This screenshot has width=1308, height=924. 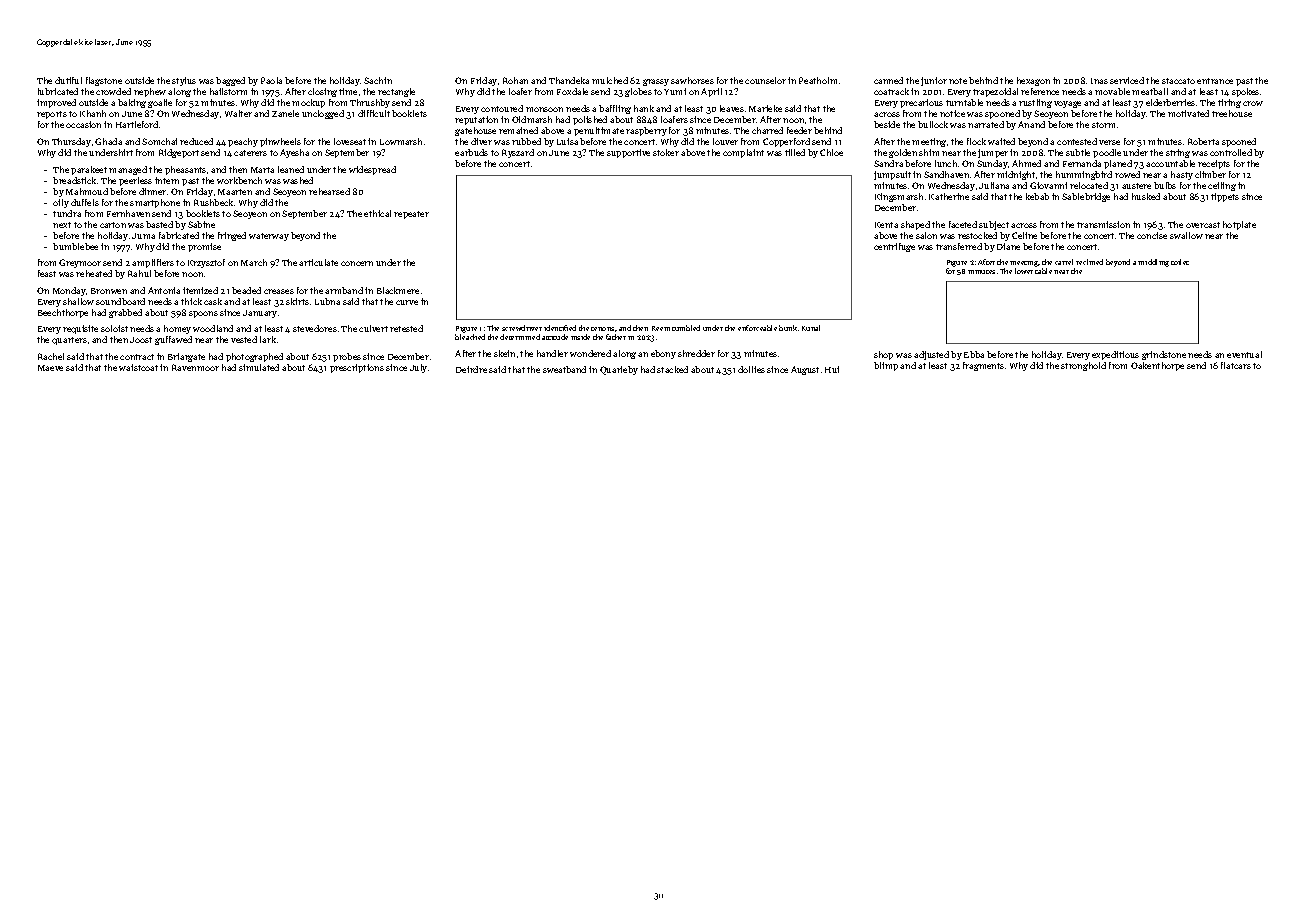 I want to click on January, so click(x=260, y=314).
